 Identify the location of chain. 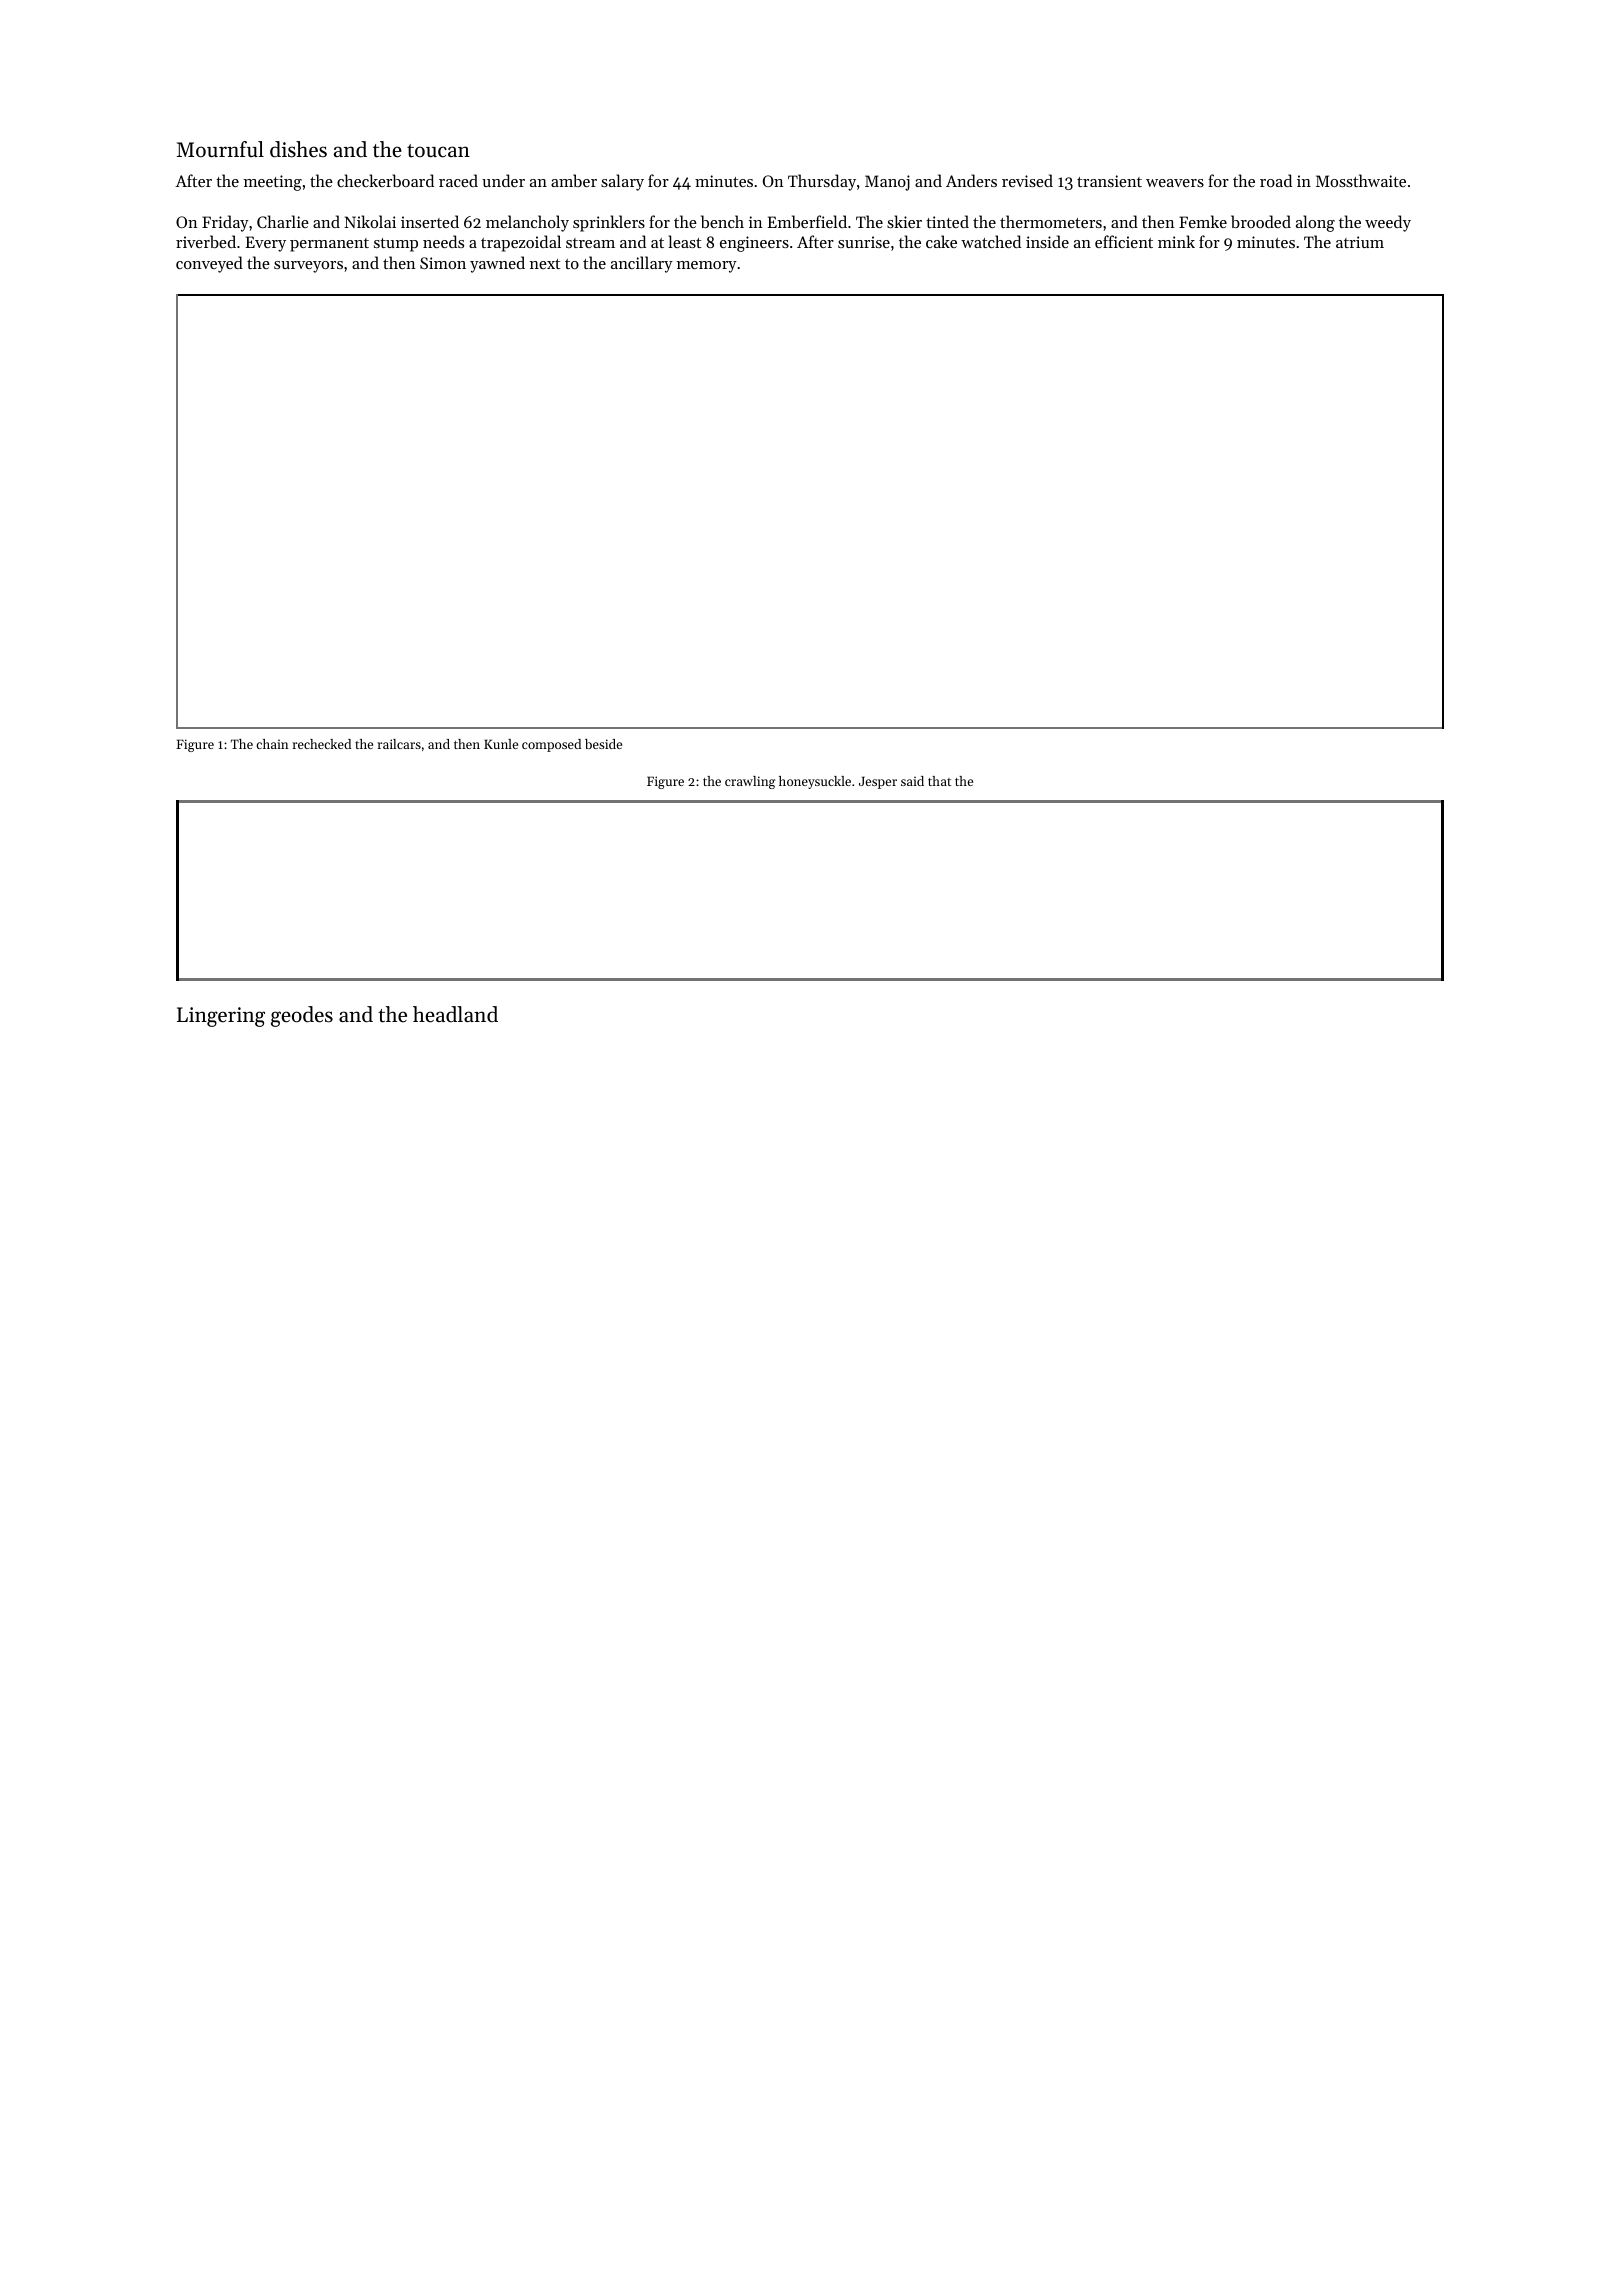
(272, 744).
